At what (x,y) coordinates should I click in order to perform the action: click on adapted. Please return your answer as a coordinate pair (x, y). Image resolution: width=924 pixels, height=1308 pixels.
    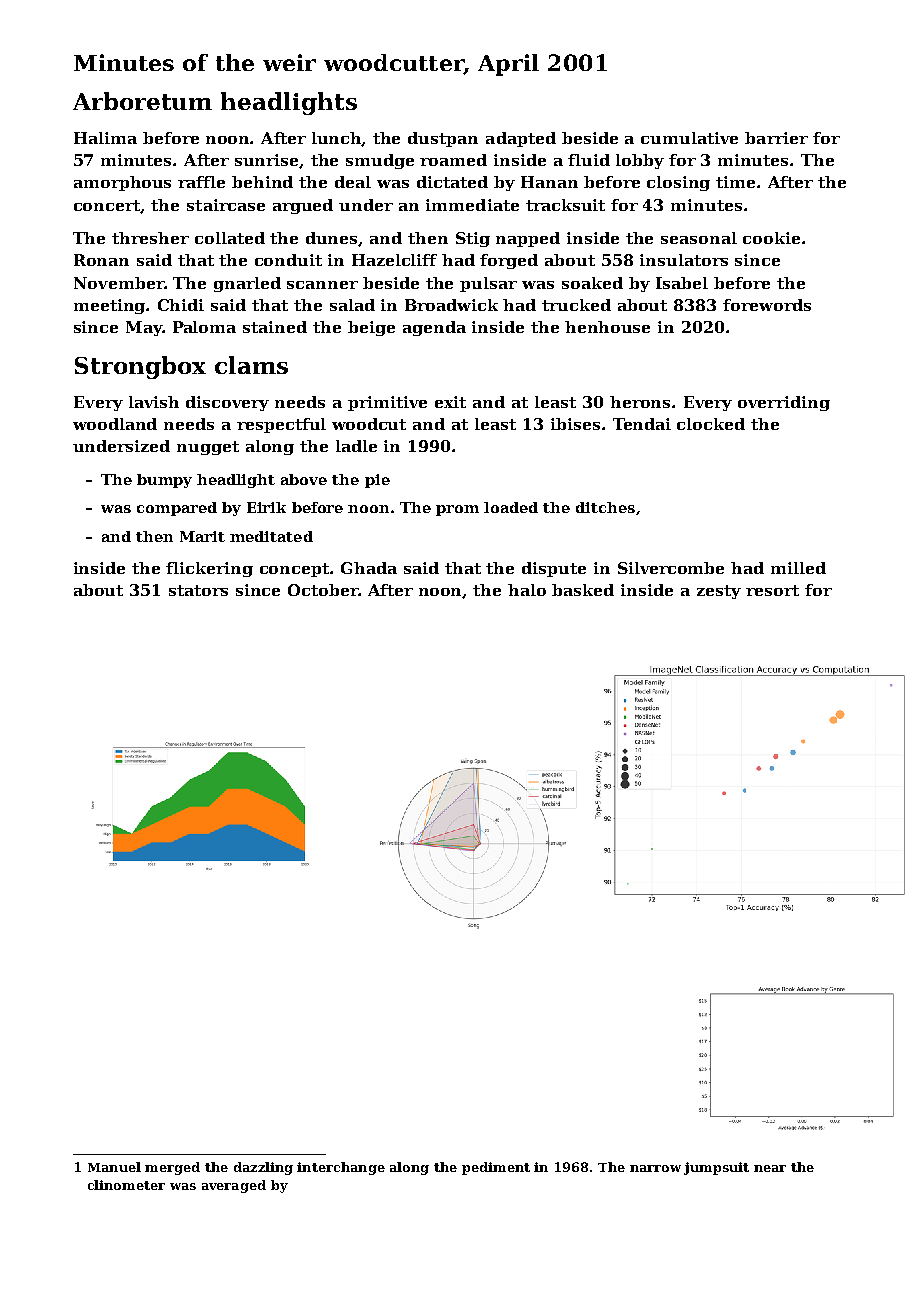
    Looking at the image, I should click on (521, 139).
